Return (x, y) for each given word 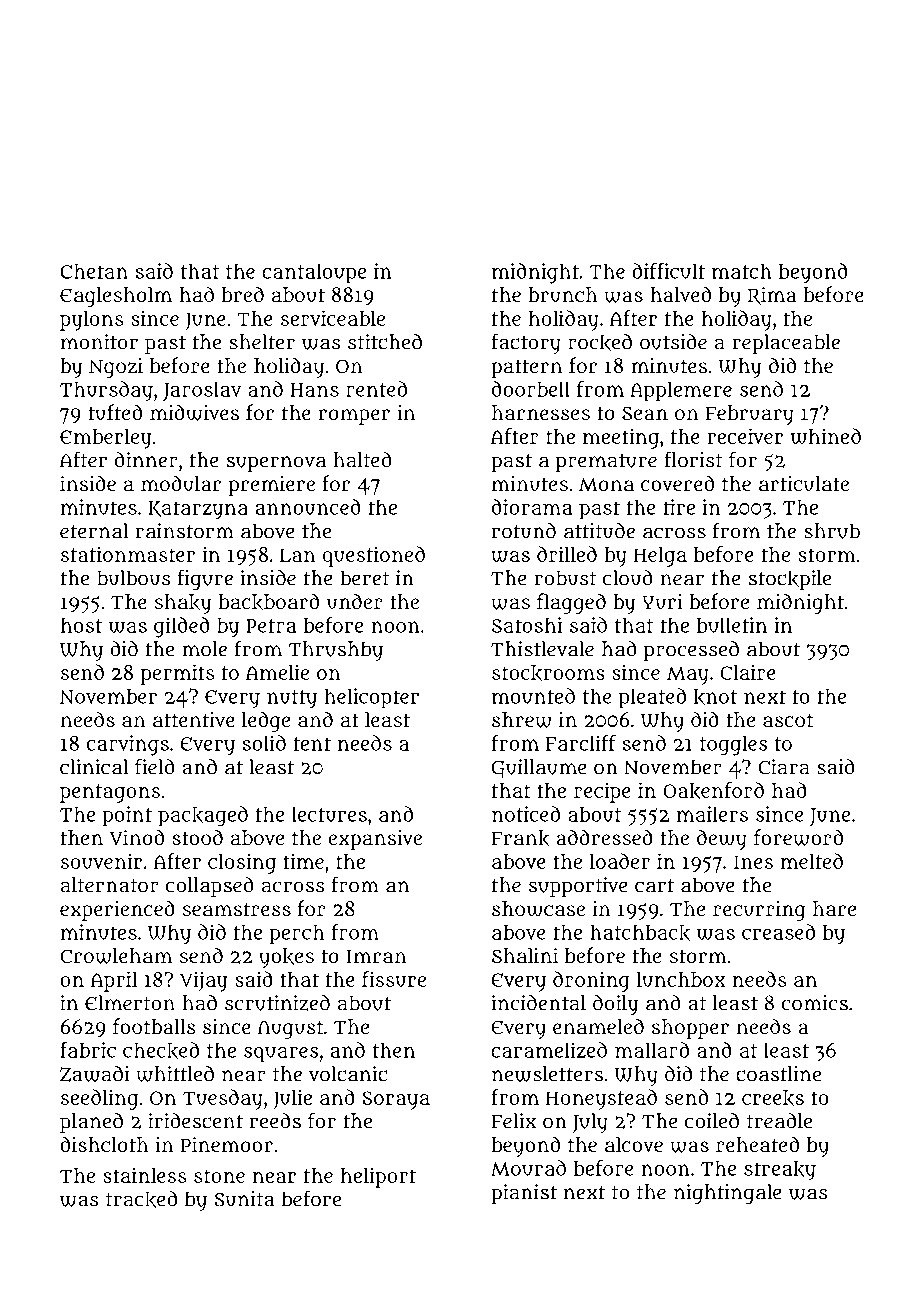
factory (526, 343)
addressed (604, 837)
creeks (773, 1098)
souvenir (101, 861)
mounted (533, 696)
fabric (88, 1050)
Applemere (681, 391)
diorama (532, 507)
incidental (538, 1003)
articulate (804, 483)
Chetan (94, 271)
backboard (268, 602)
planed (91, 1123)
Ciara (784, 767)
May (688, 675)
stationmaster (128, 554)
